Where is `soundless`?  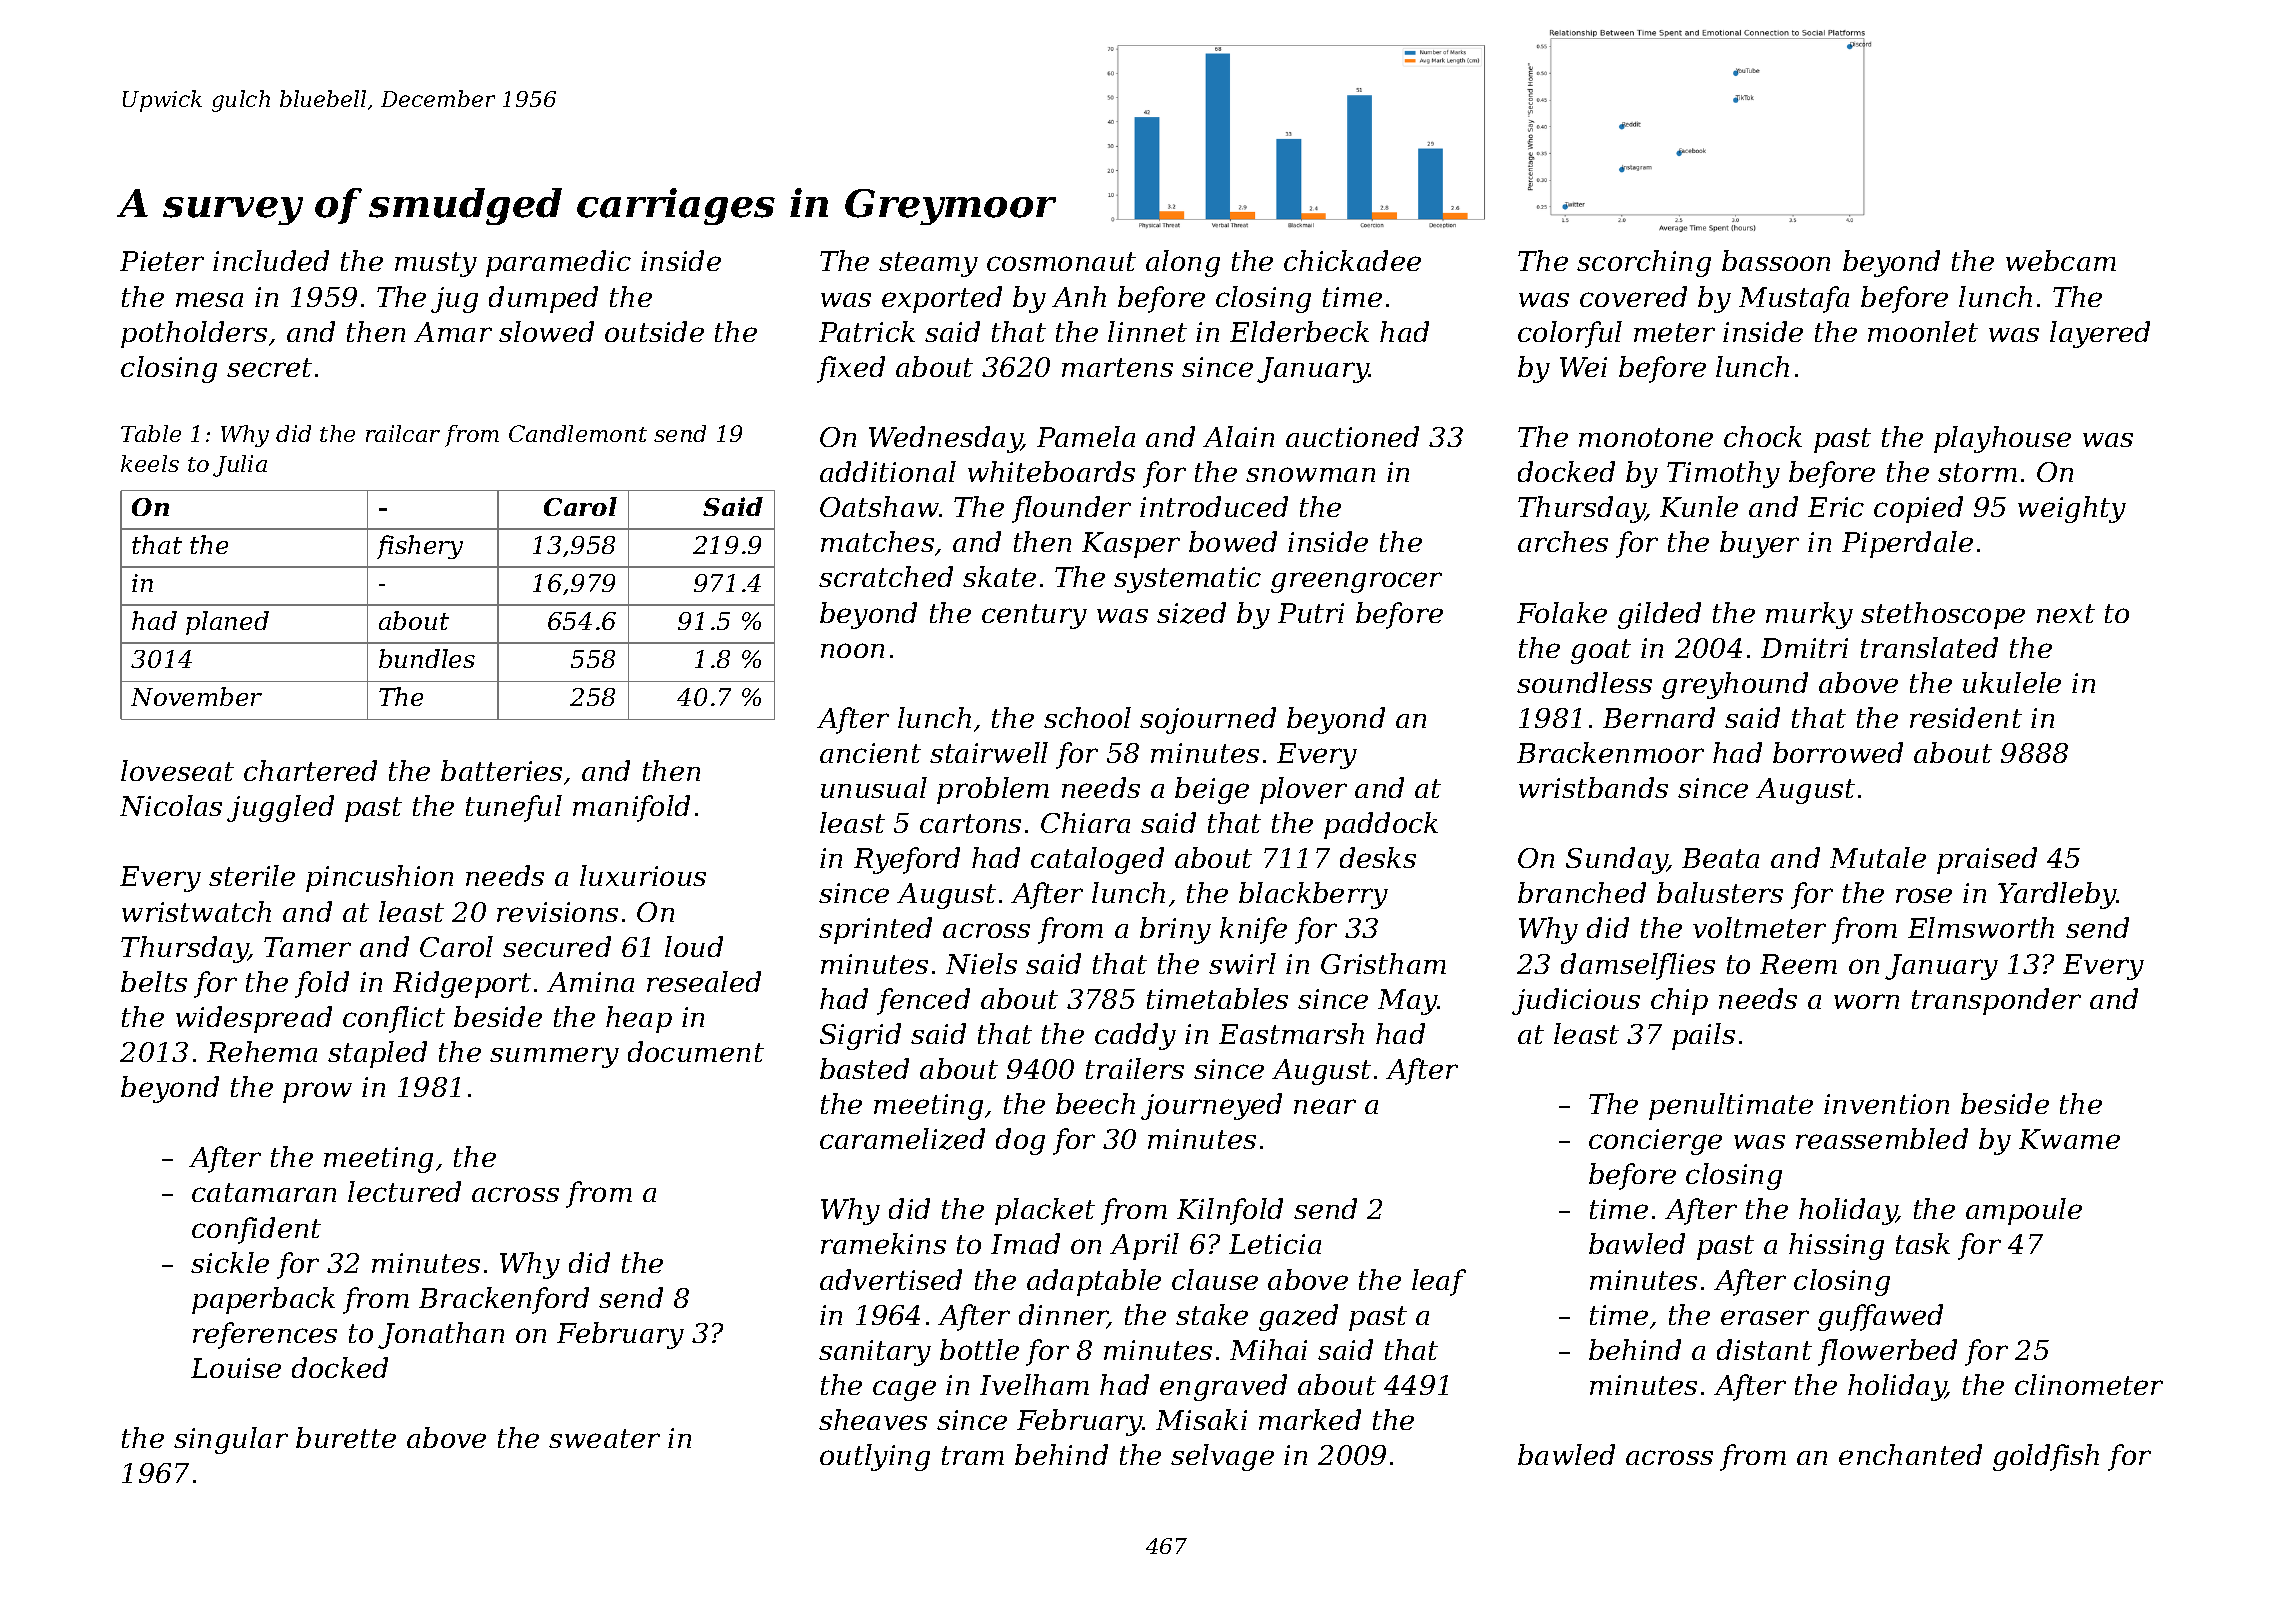
soundless is located at coordinates (1584, 682).
